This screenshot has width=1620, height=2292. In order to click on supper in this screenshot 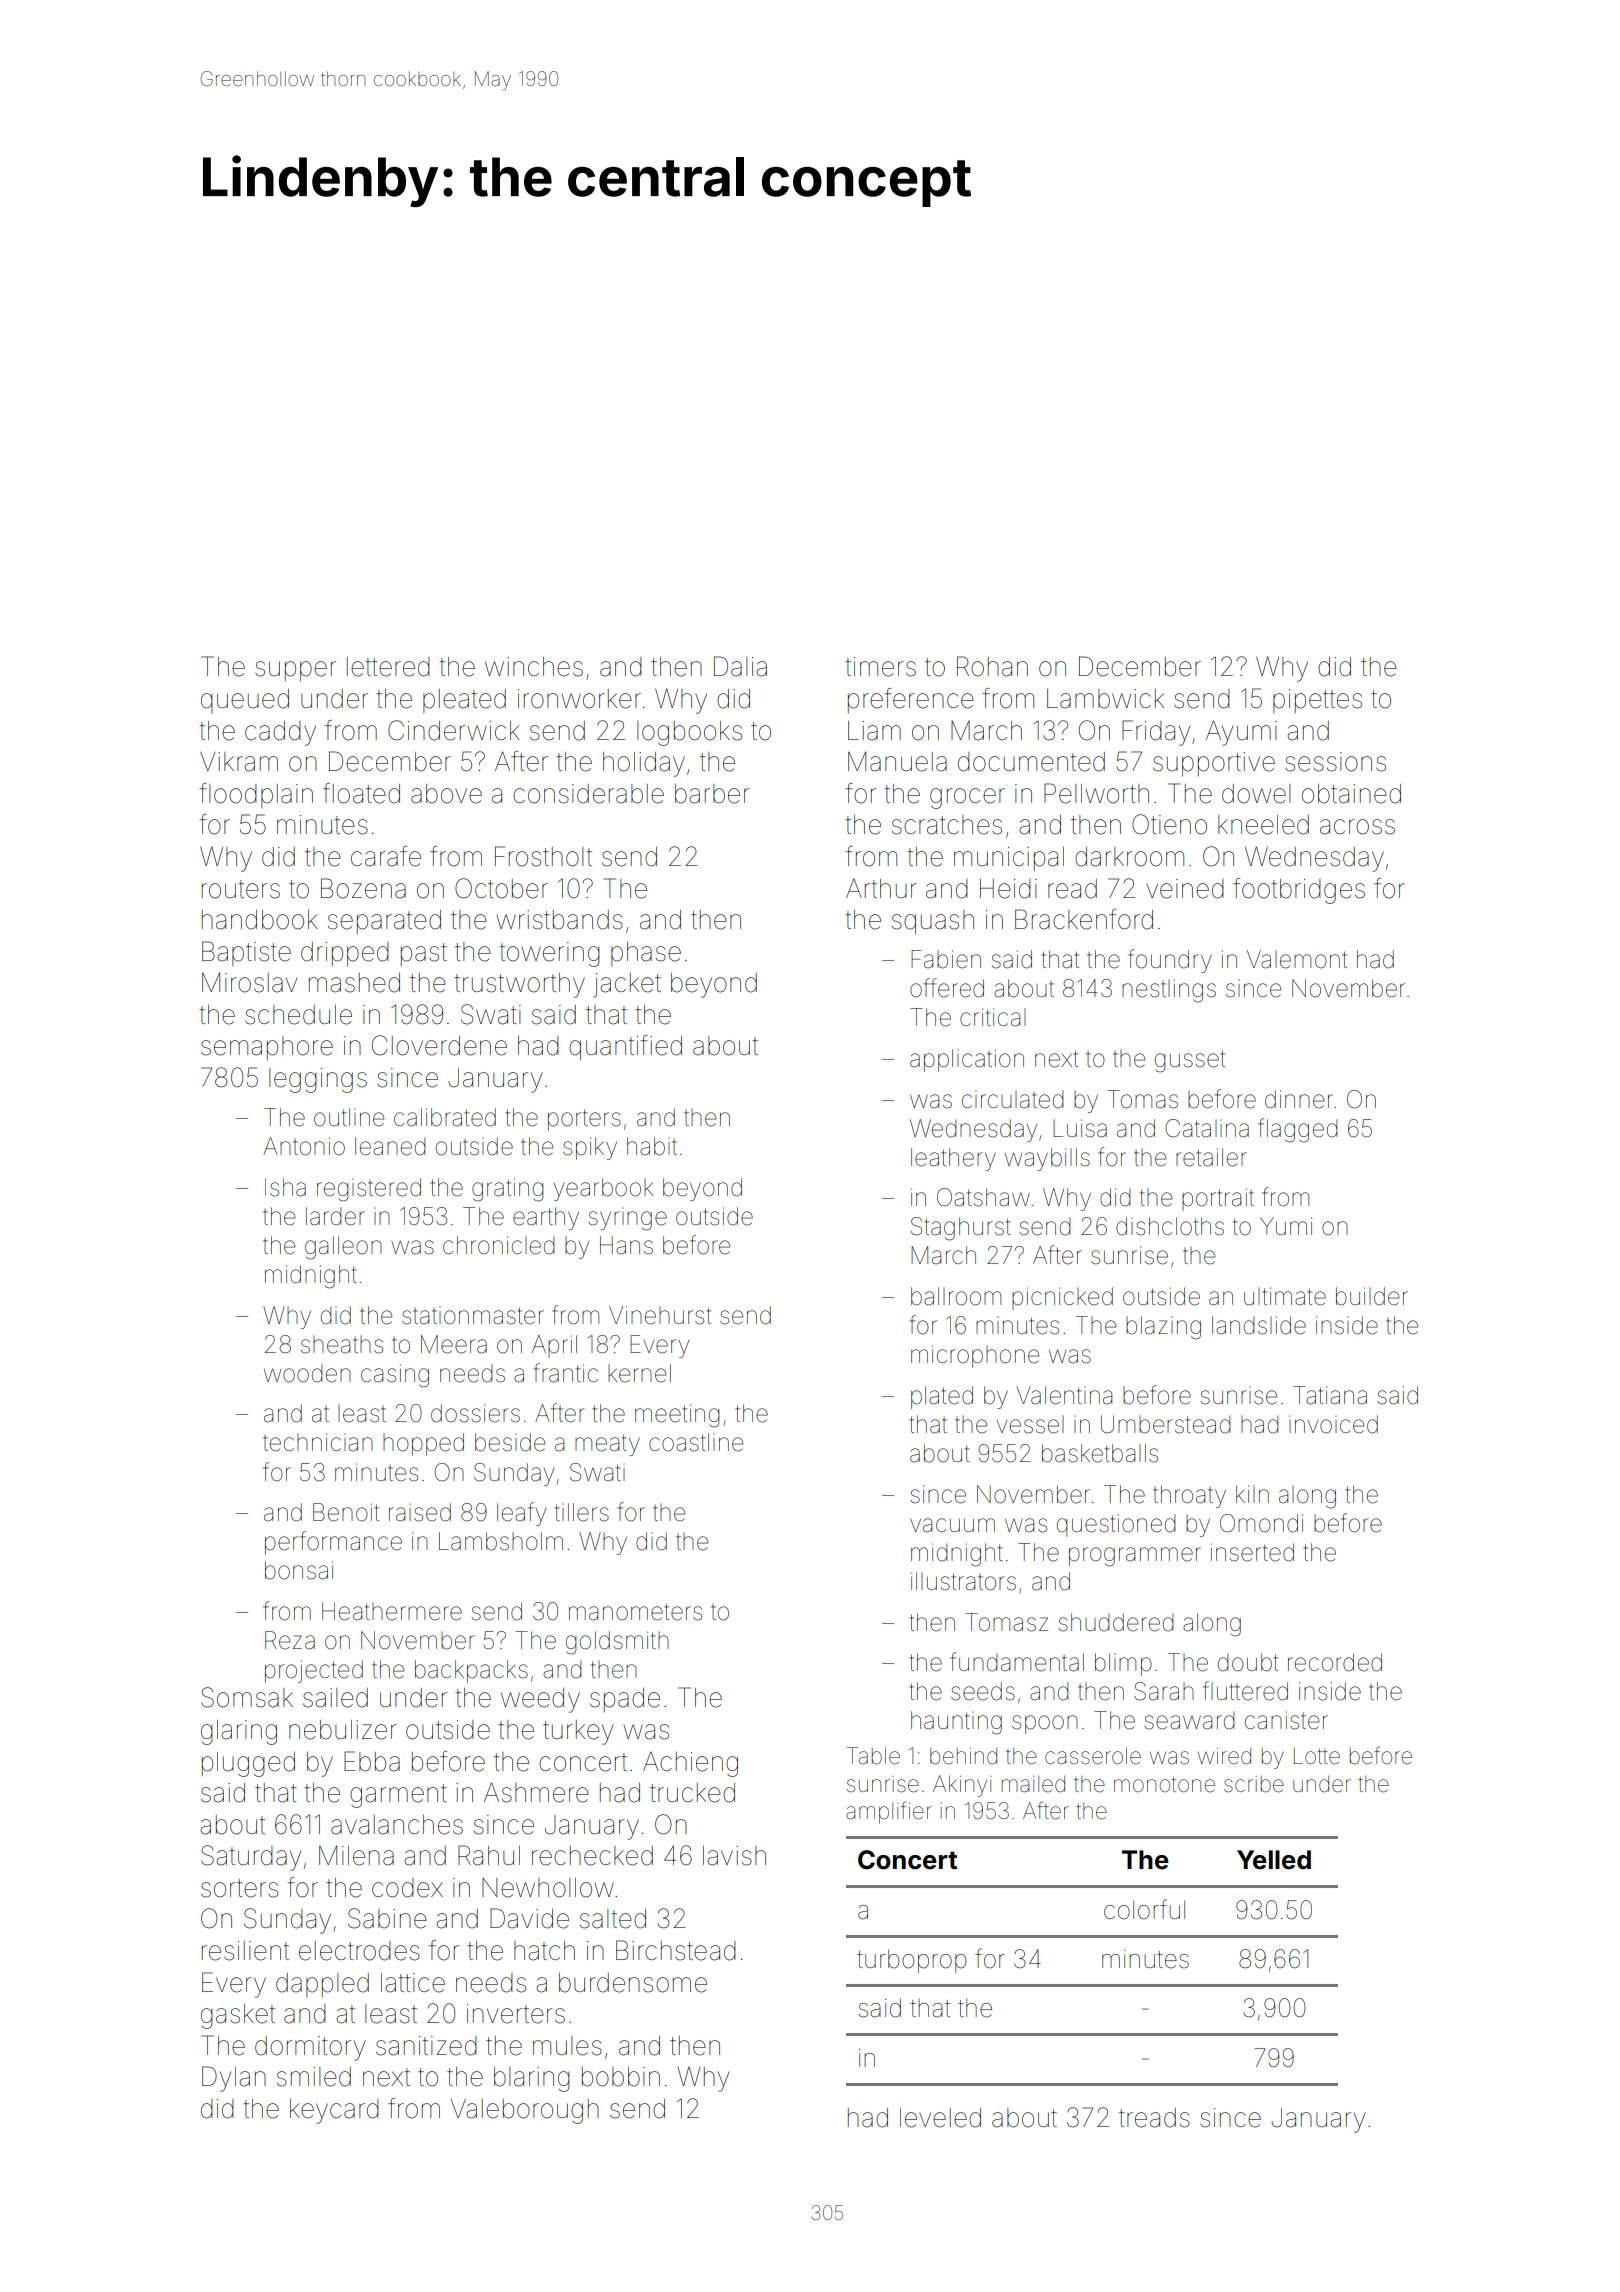, I will do `click(295, 671)`.
